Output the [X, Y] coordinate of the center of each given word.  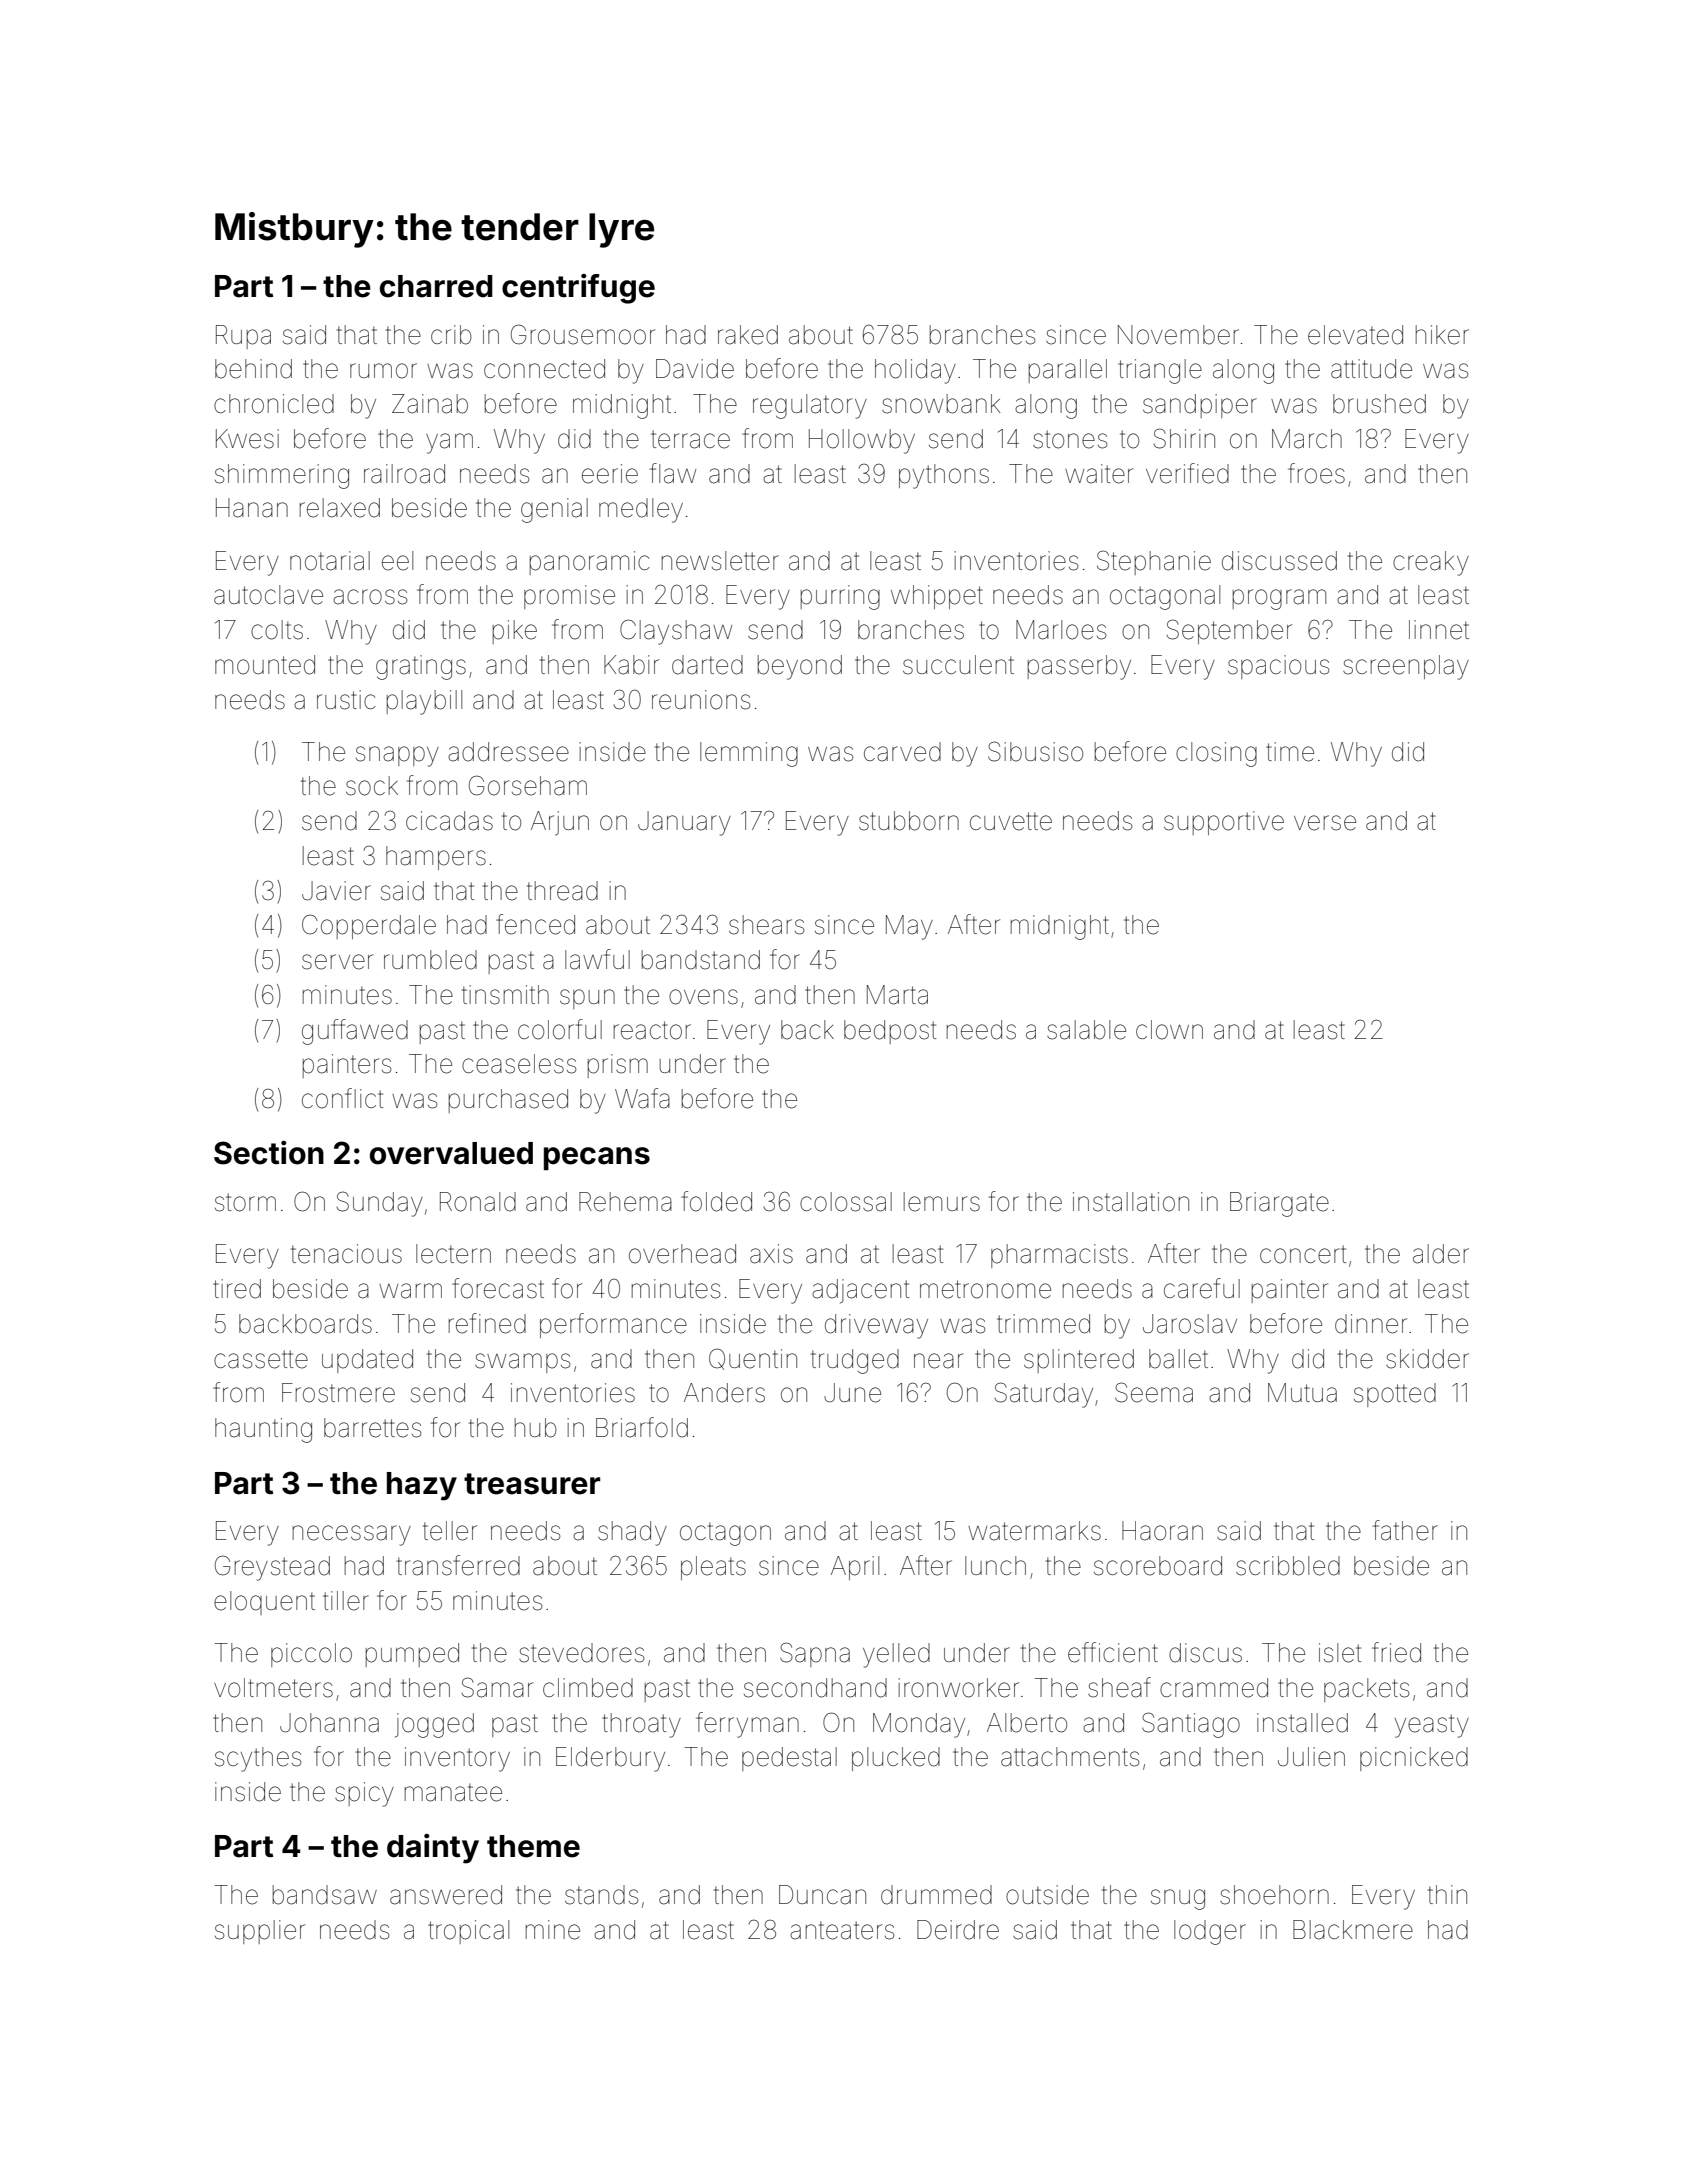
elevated [1355, 335]
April [855, 1568]
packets [1366, 1690]
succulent [958, 665]
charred [436, 286]
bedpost [890, 1032]
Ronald [478, 1202]
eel [397, 561]
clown [1169, 1030]
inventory [457, 1759]
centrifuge [578, 289]
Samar [497, 1687]
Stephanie [1154, 562]
